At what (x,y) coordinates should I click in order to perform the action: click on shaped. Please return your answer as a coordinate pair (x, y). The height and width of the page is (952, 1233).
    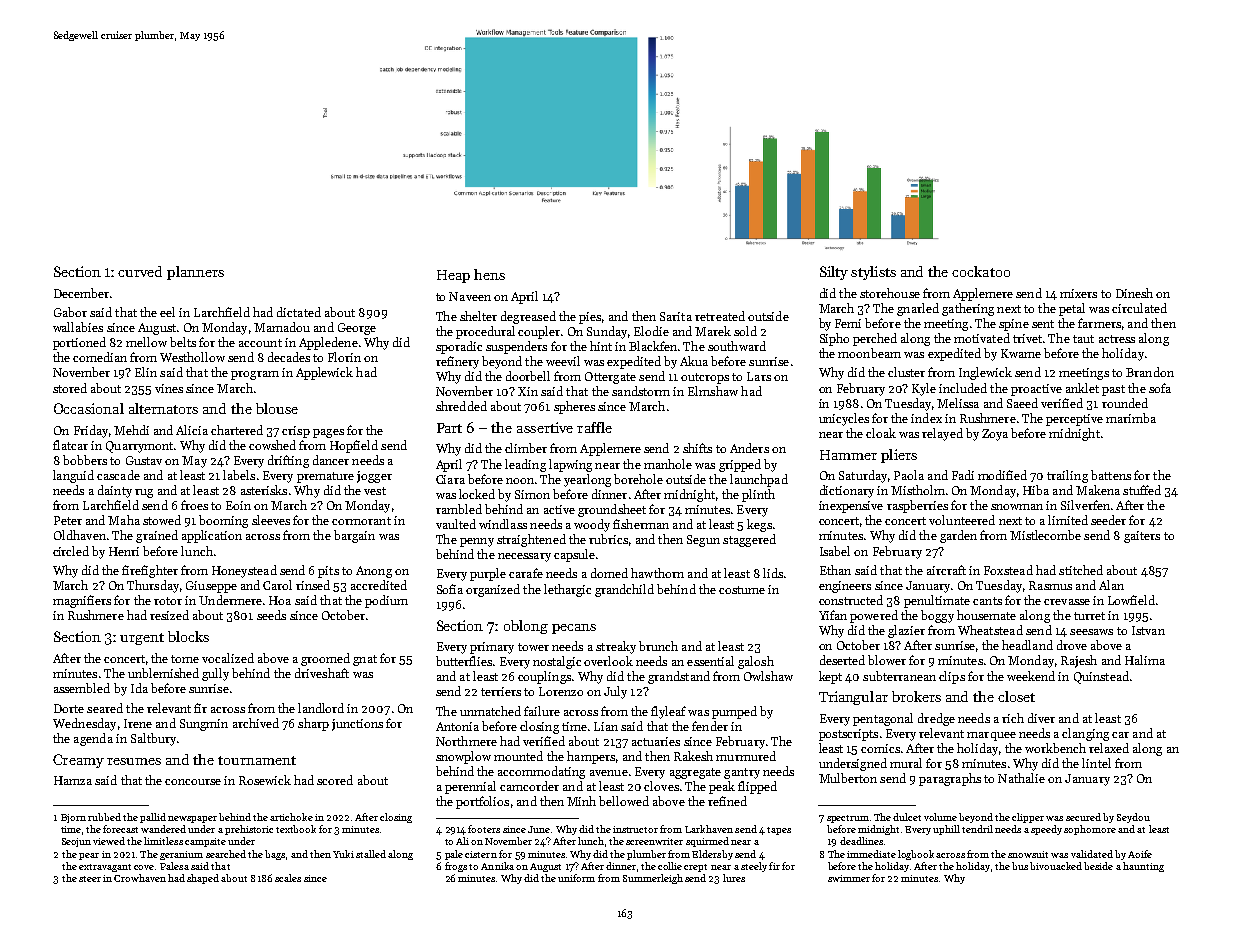
    Looking at the image, I should click on (203, 879).
